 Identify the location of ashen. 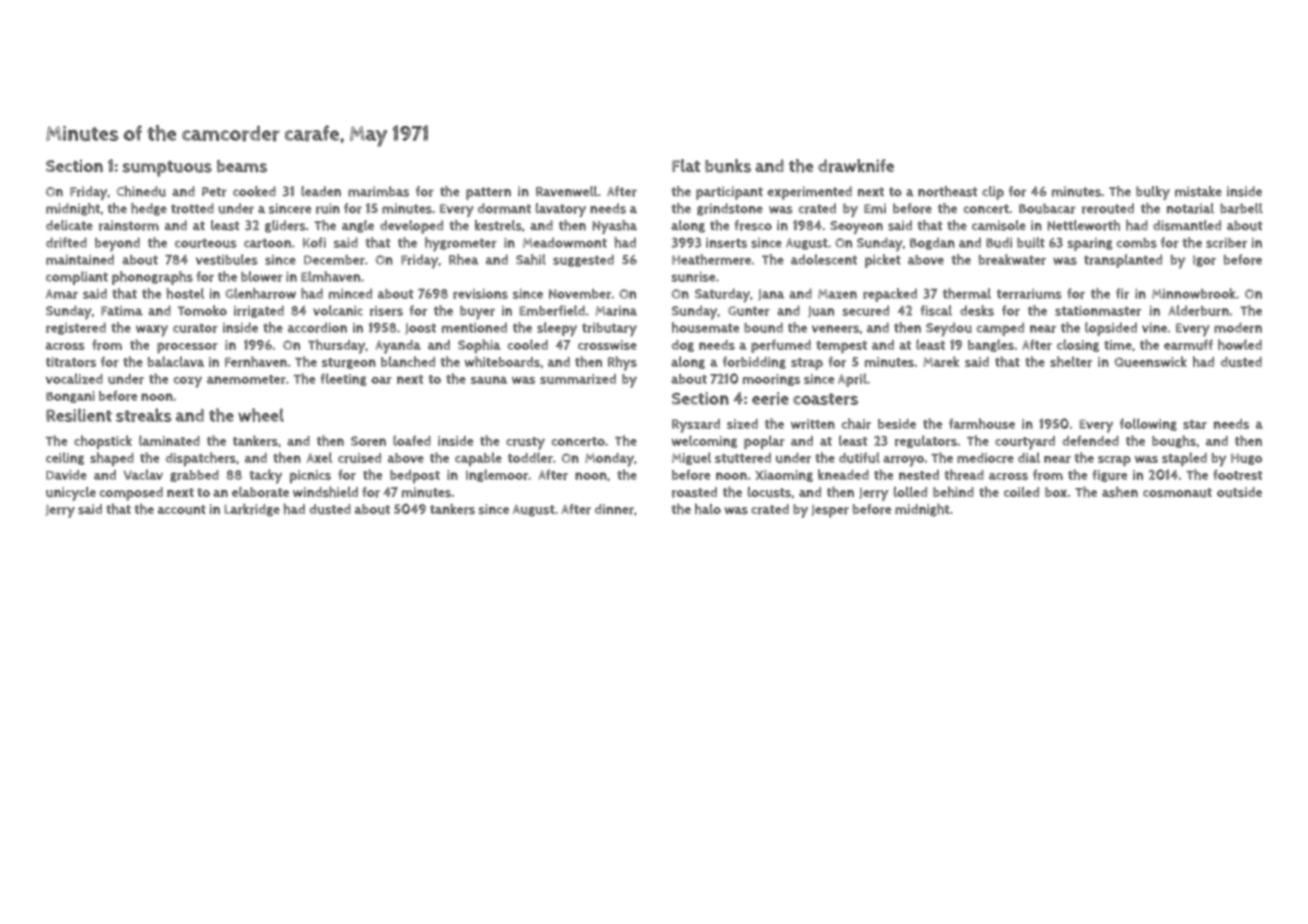
(1120, 492).
